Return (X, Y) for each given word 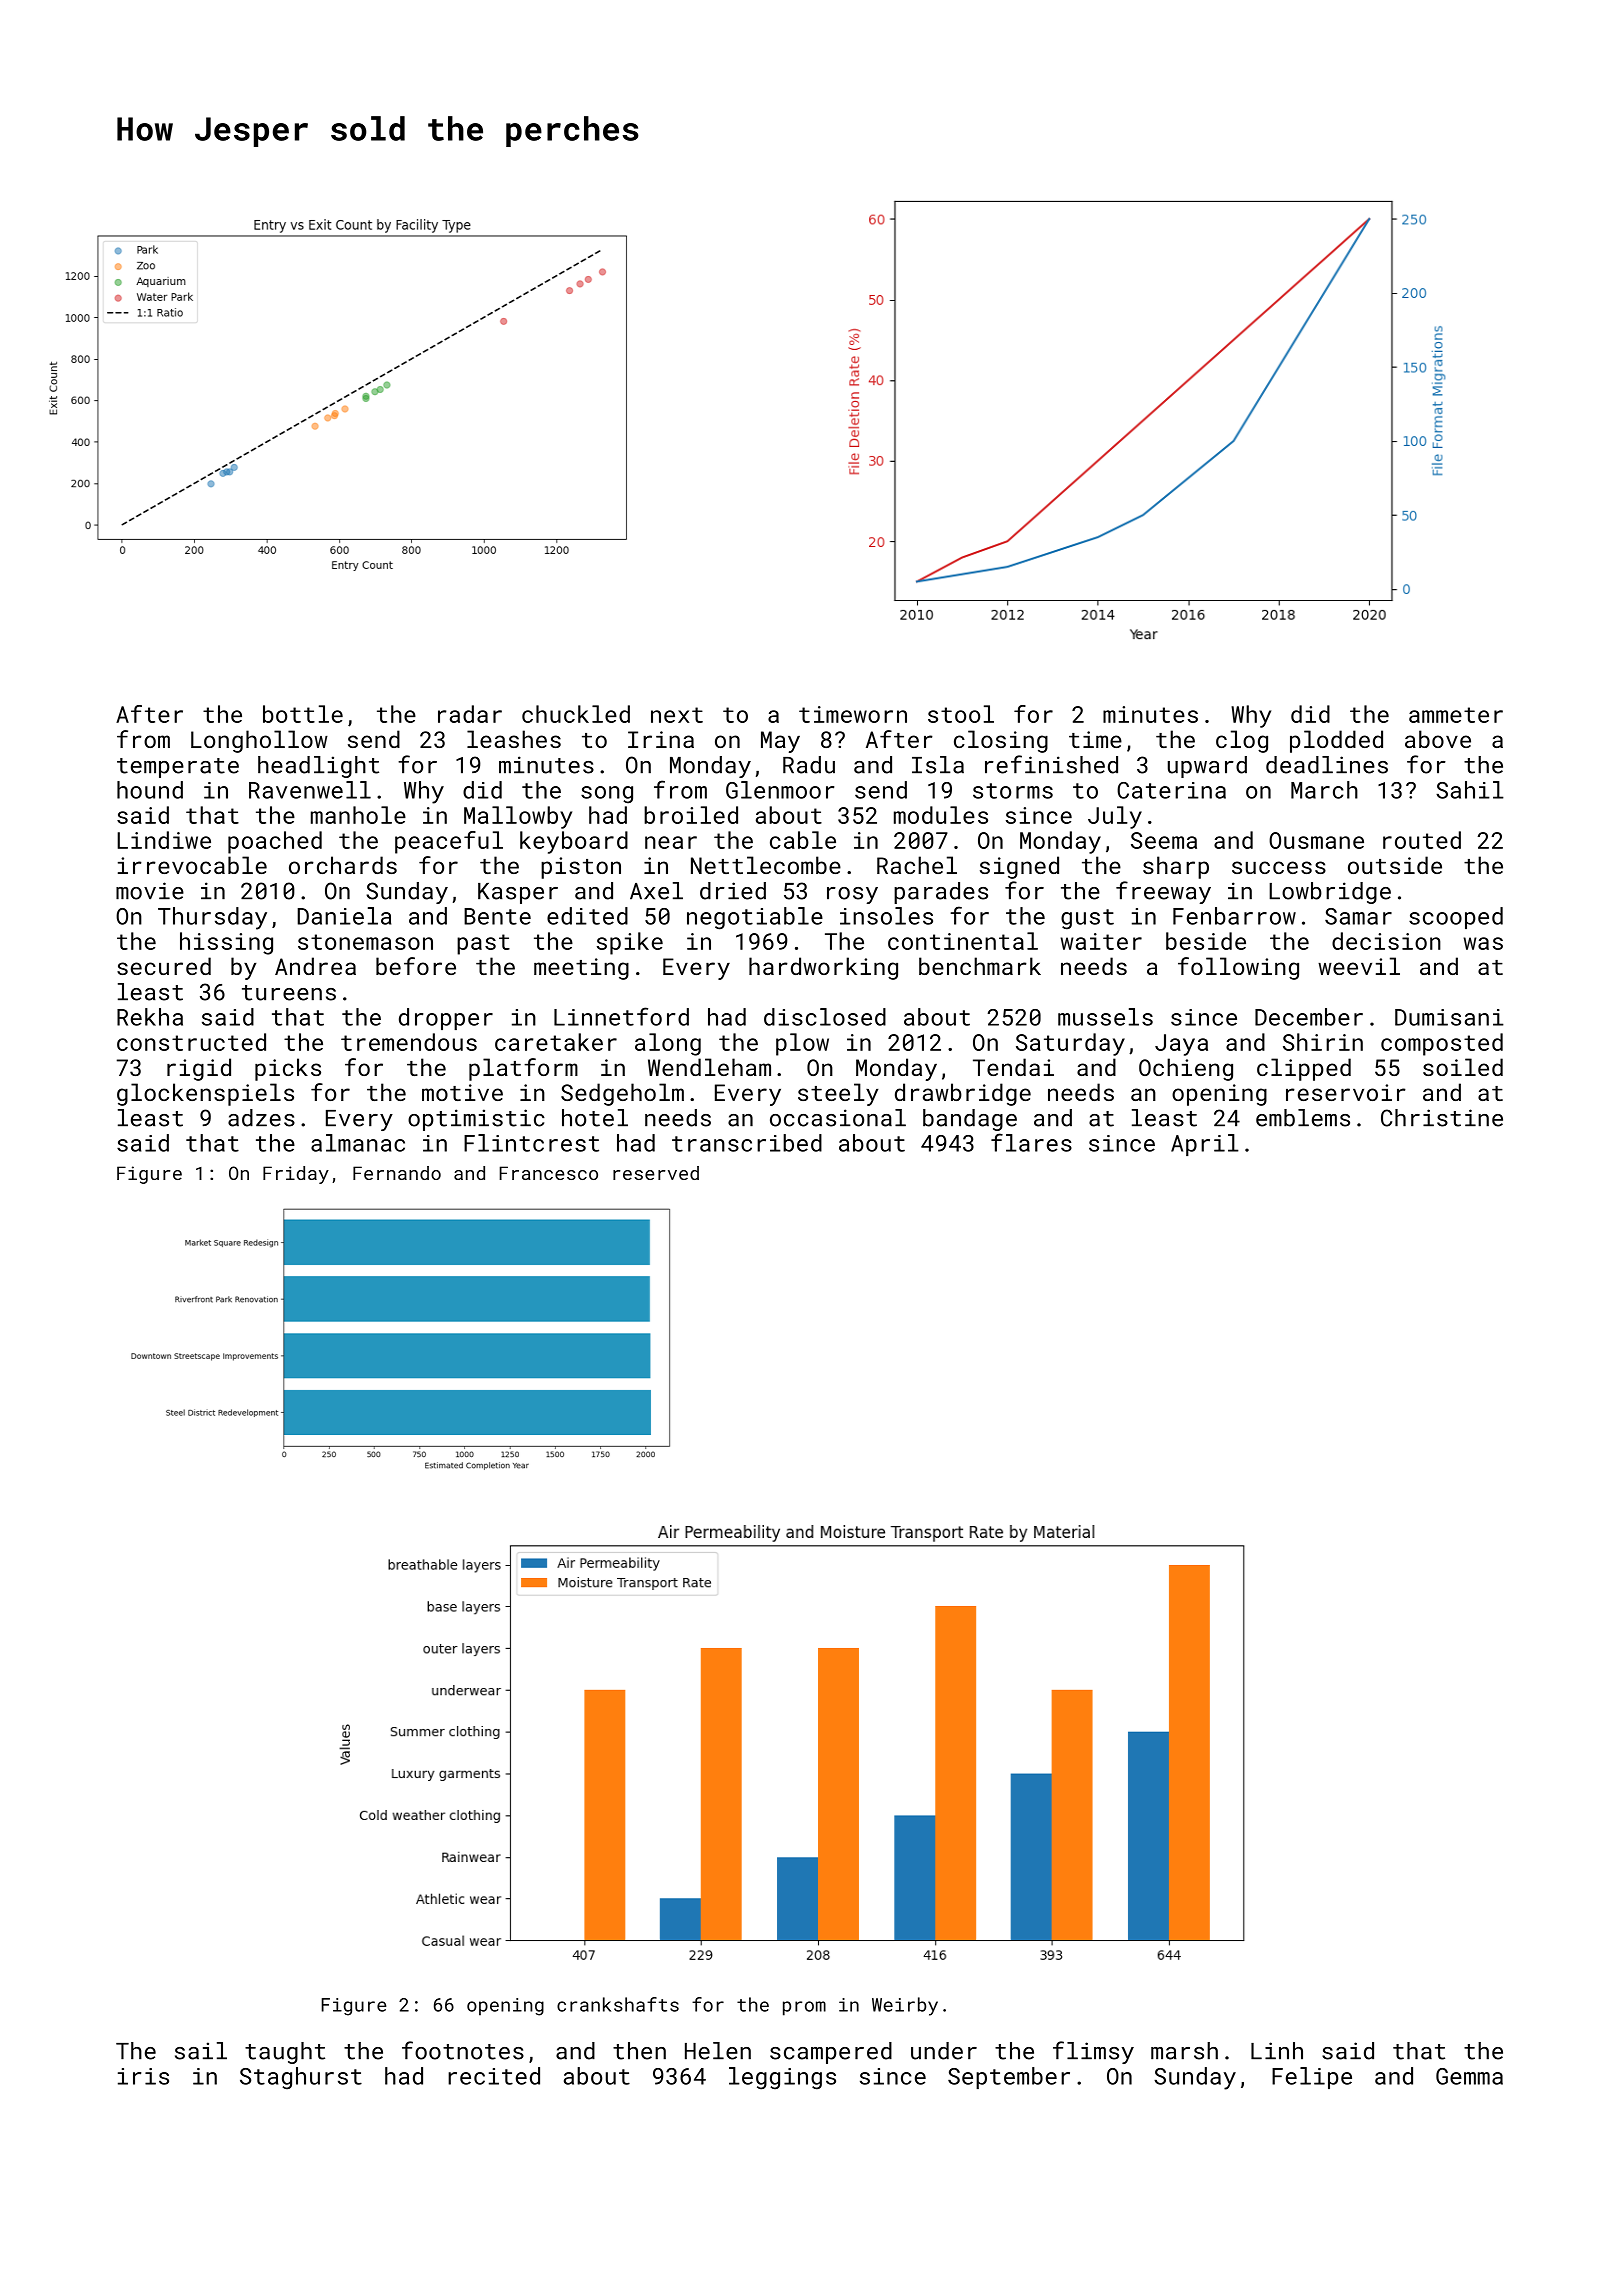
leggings (782, 2078)
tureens (289, 993)
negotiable (755, 918)
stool (961, 714)
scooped (1456, 918)
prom (804, 2008)
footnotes (463, 2050)
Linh (1277, 2050)
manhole (358, 815)
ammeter (1456, 715)
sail (201, 2051)
